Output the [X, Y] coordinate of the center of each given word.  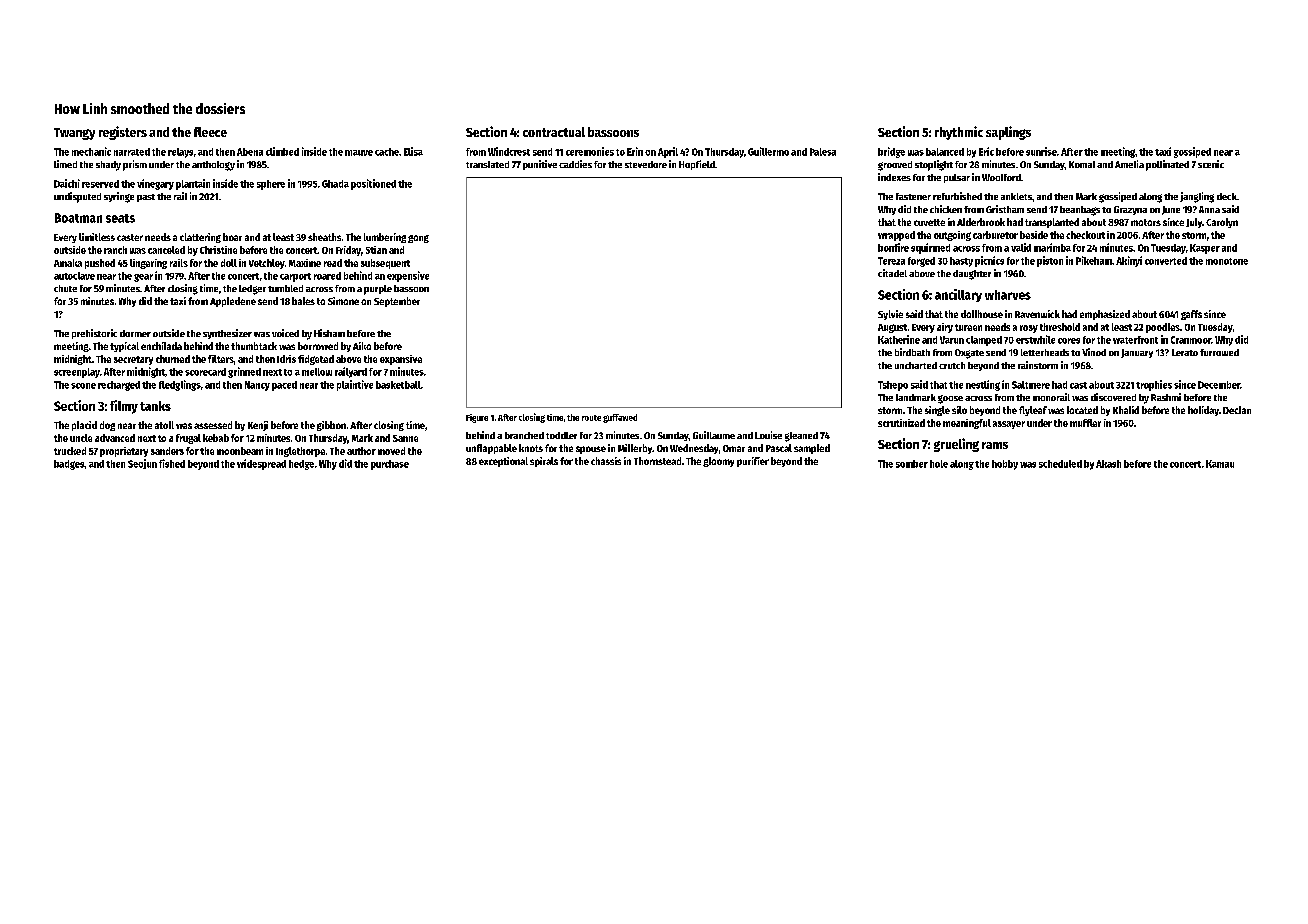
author [361, 451]
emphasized [1105, 315]
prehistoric [94, 334]
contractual [554, 132]
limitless [97, 237]
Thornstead [657, 461]
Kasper [1205, 249]
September [397, 302]
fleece [210, 132]
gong [418, 239]
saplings [1008, 133]
